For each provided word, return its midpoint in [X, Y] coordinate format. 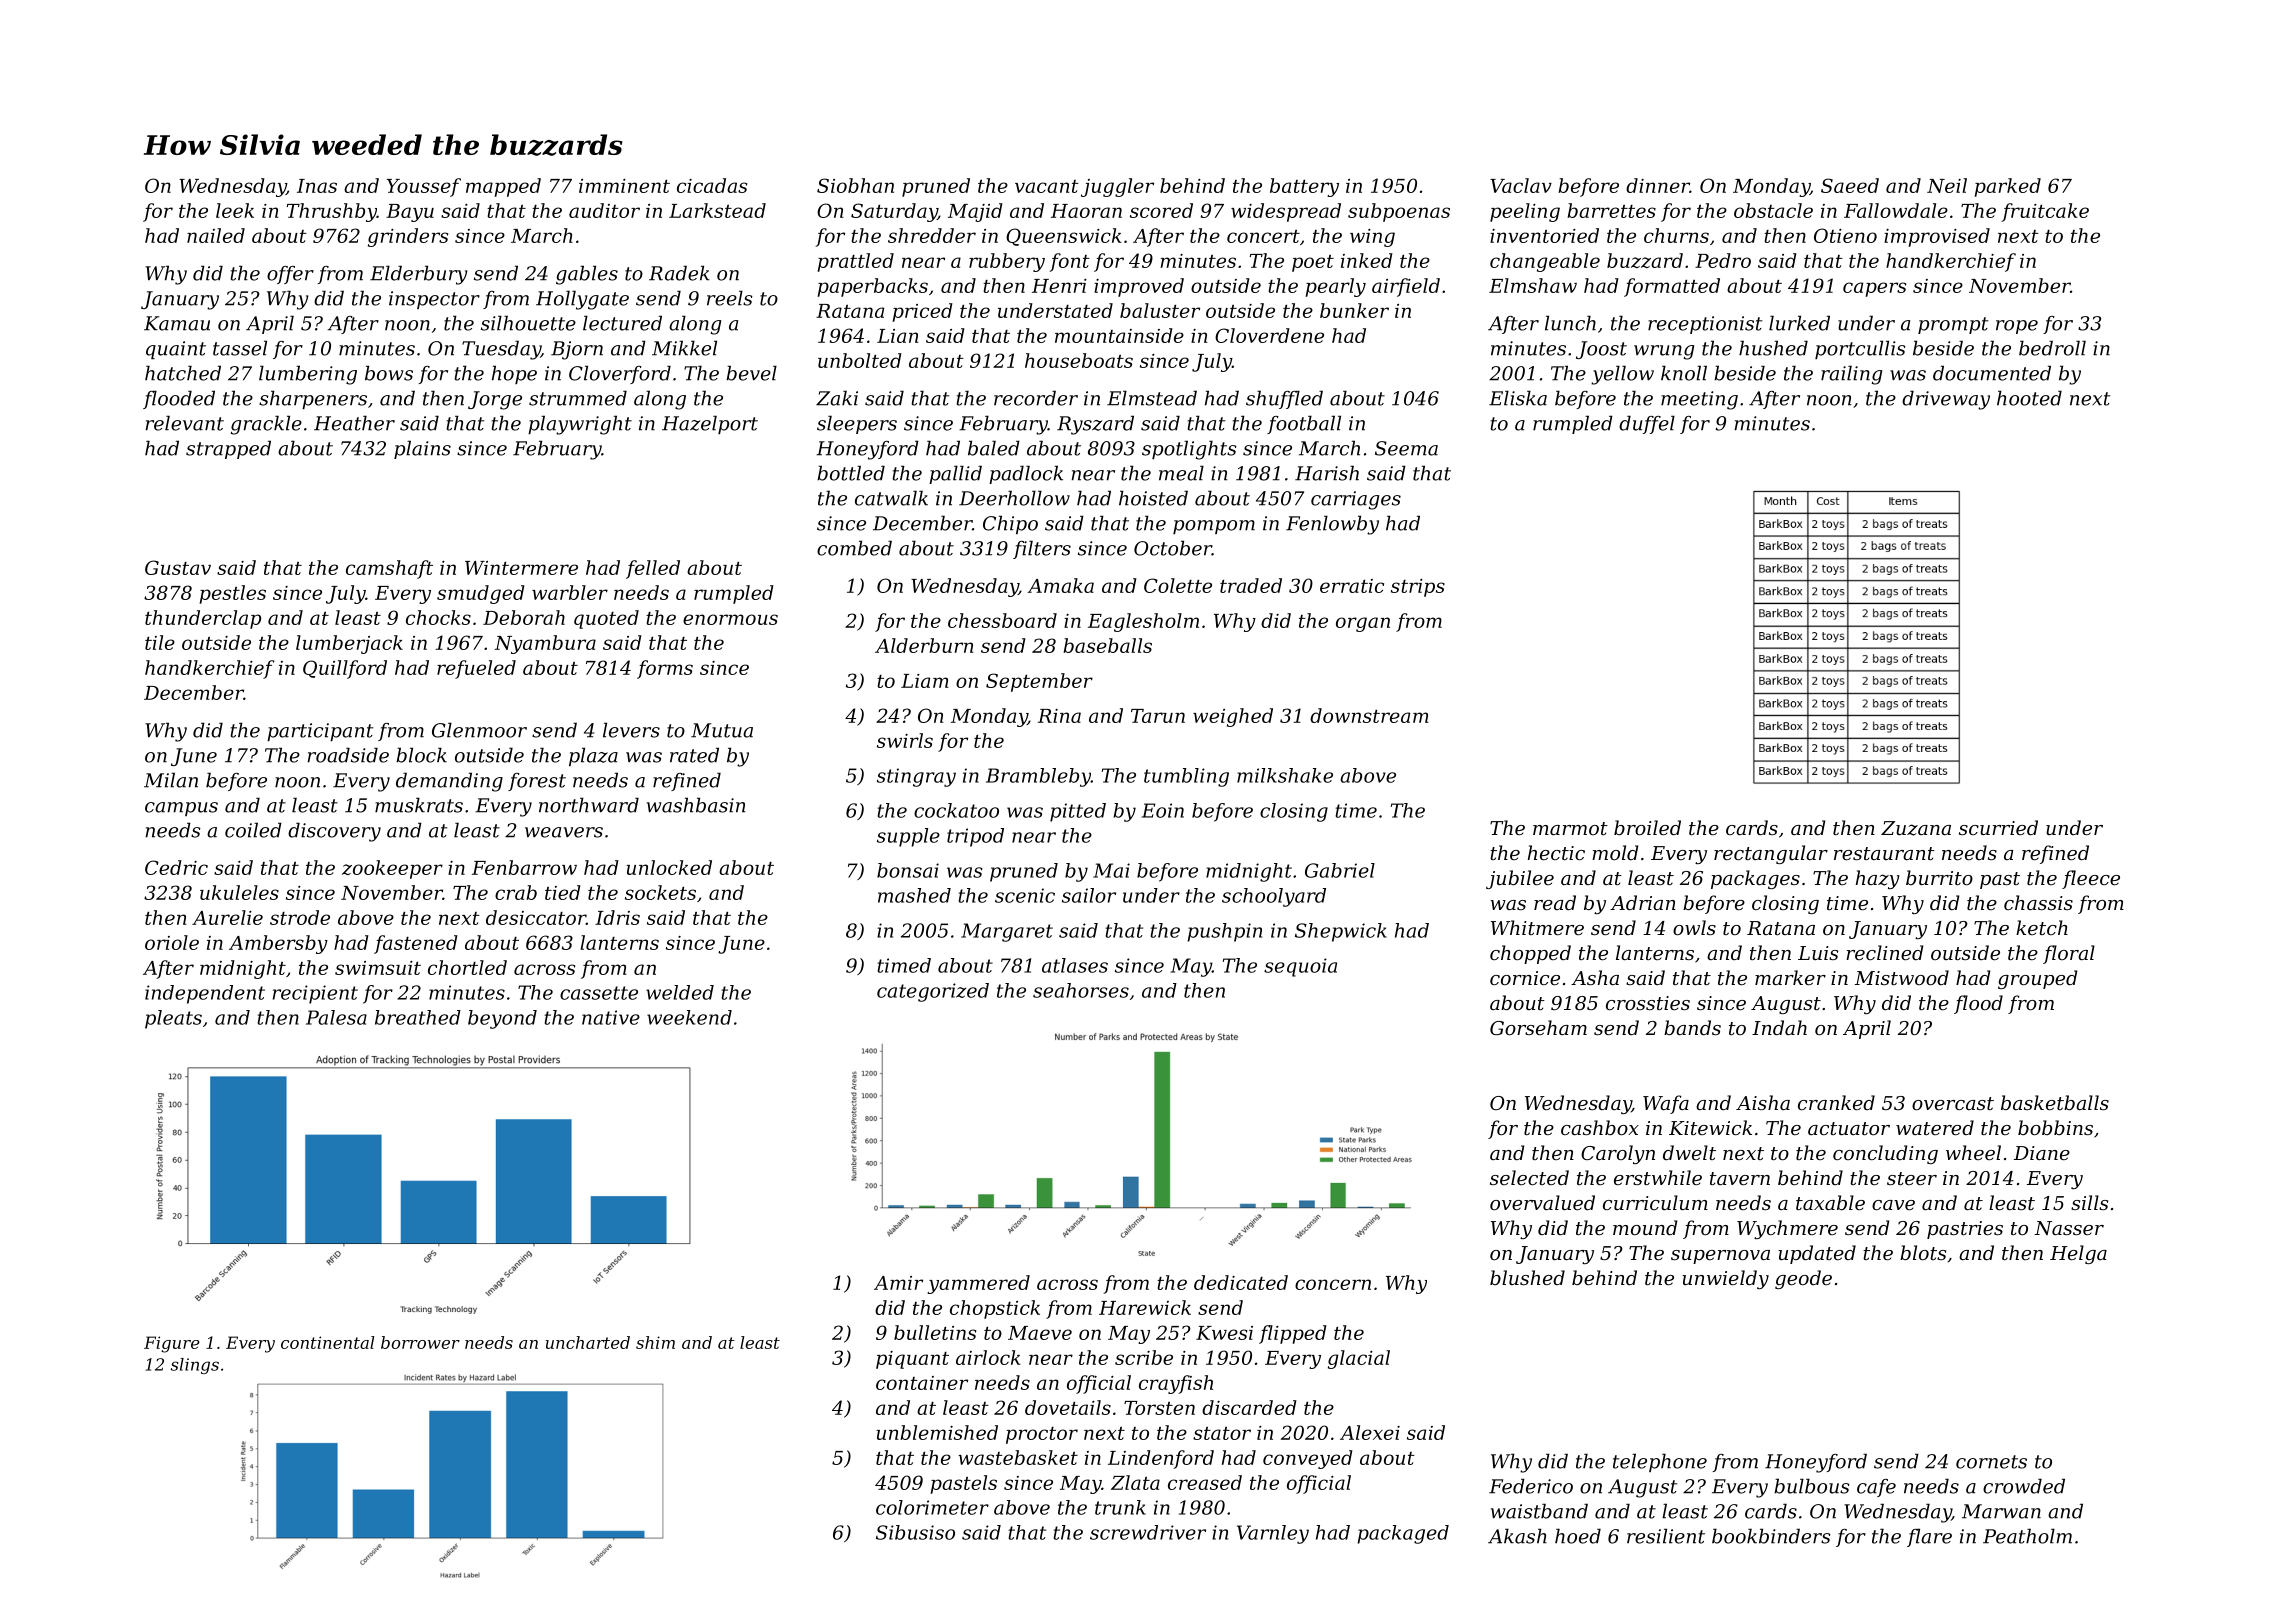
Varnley [1273, 1534]
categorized [933, 992]
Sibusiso [915, 1532]
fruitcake [2045, 212]
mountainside [1119, 335]
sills [2089, 1202]
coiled [253, 830]
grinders [408, 237]
